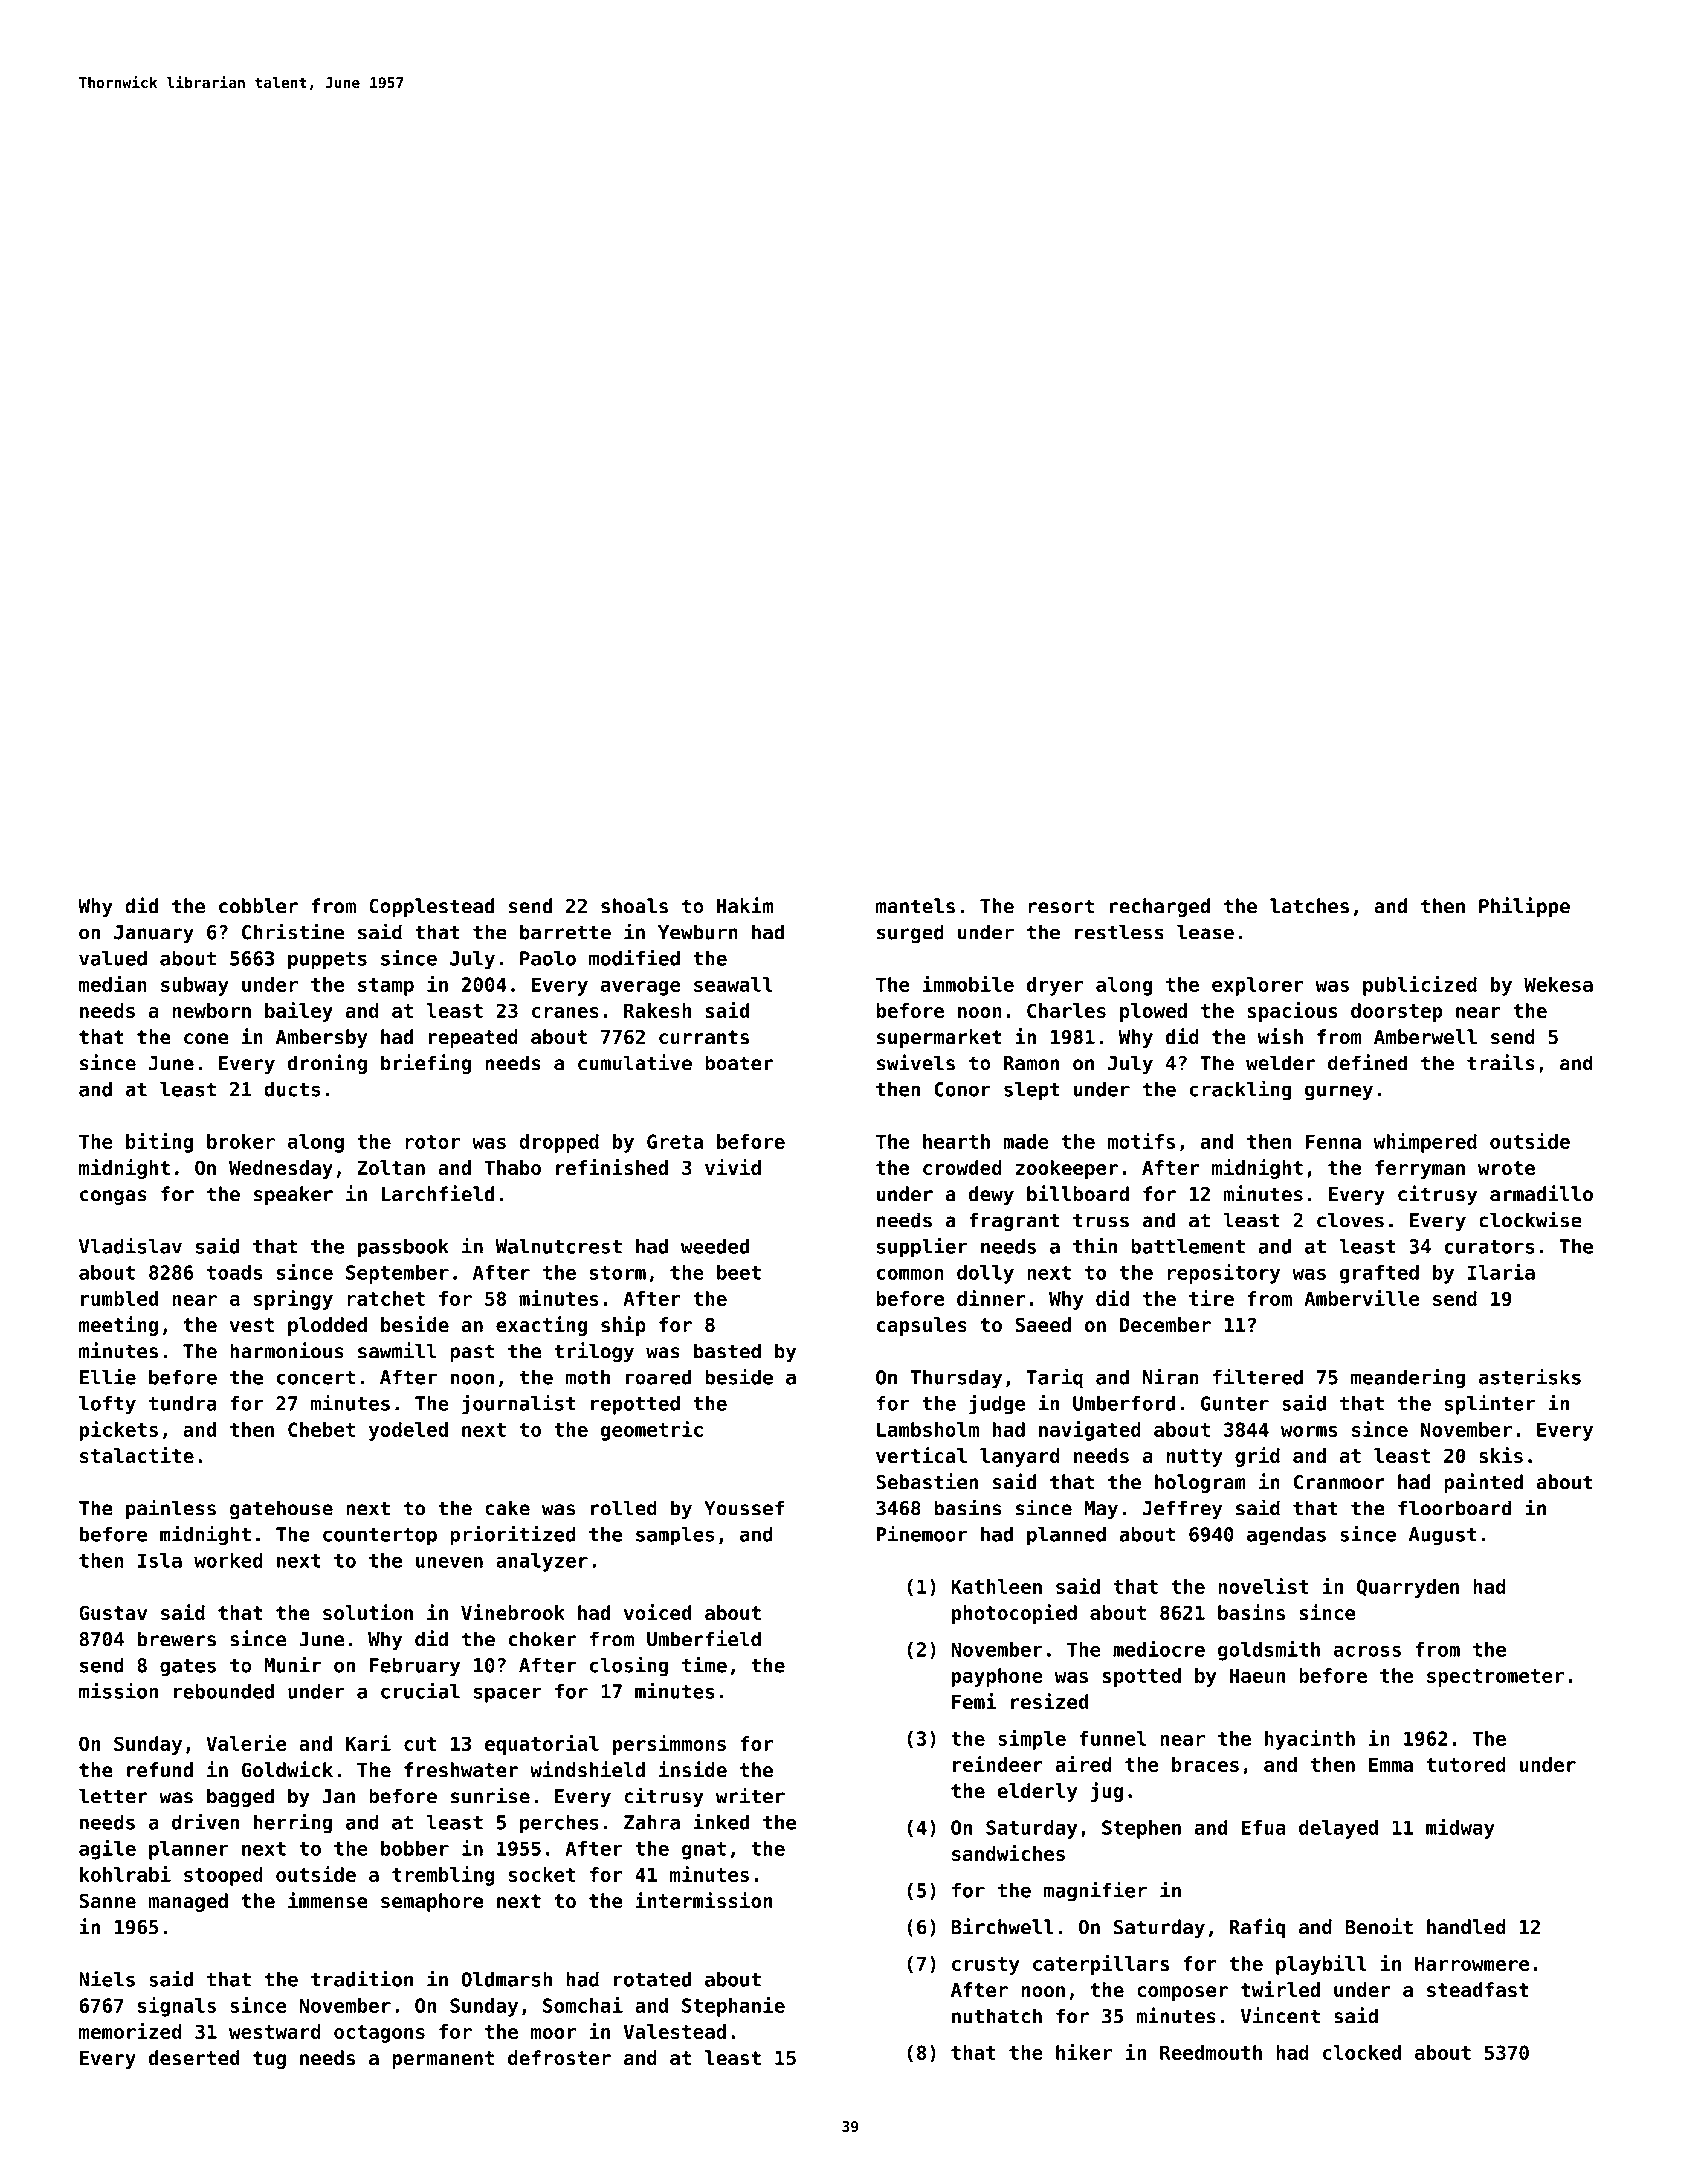  What do you see at coordinates (916, 1062) in the screenshot?
I see `swivels` at bounding box center [916, 1062].
